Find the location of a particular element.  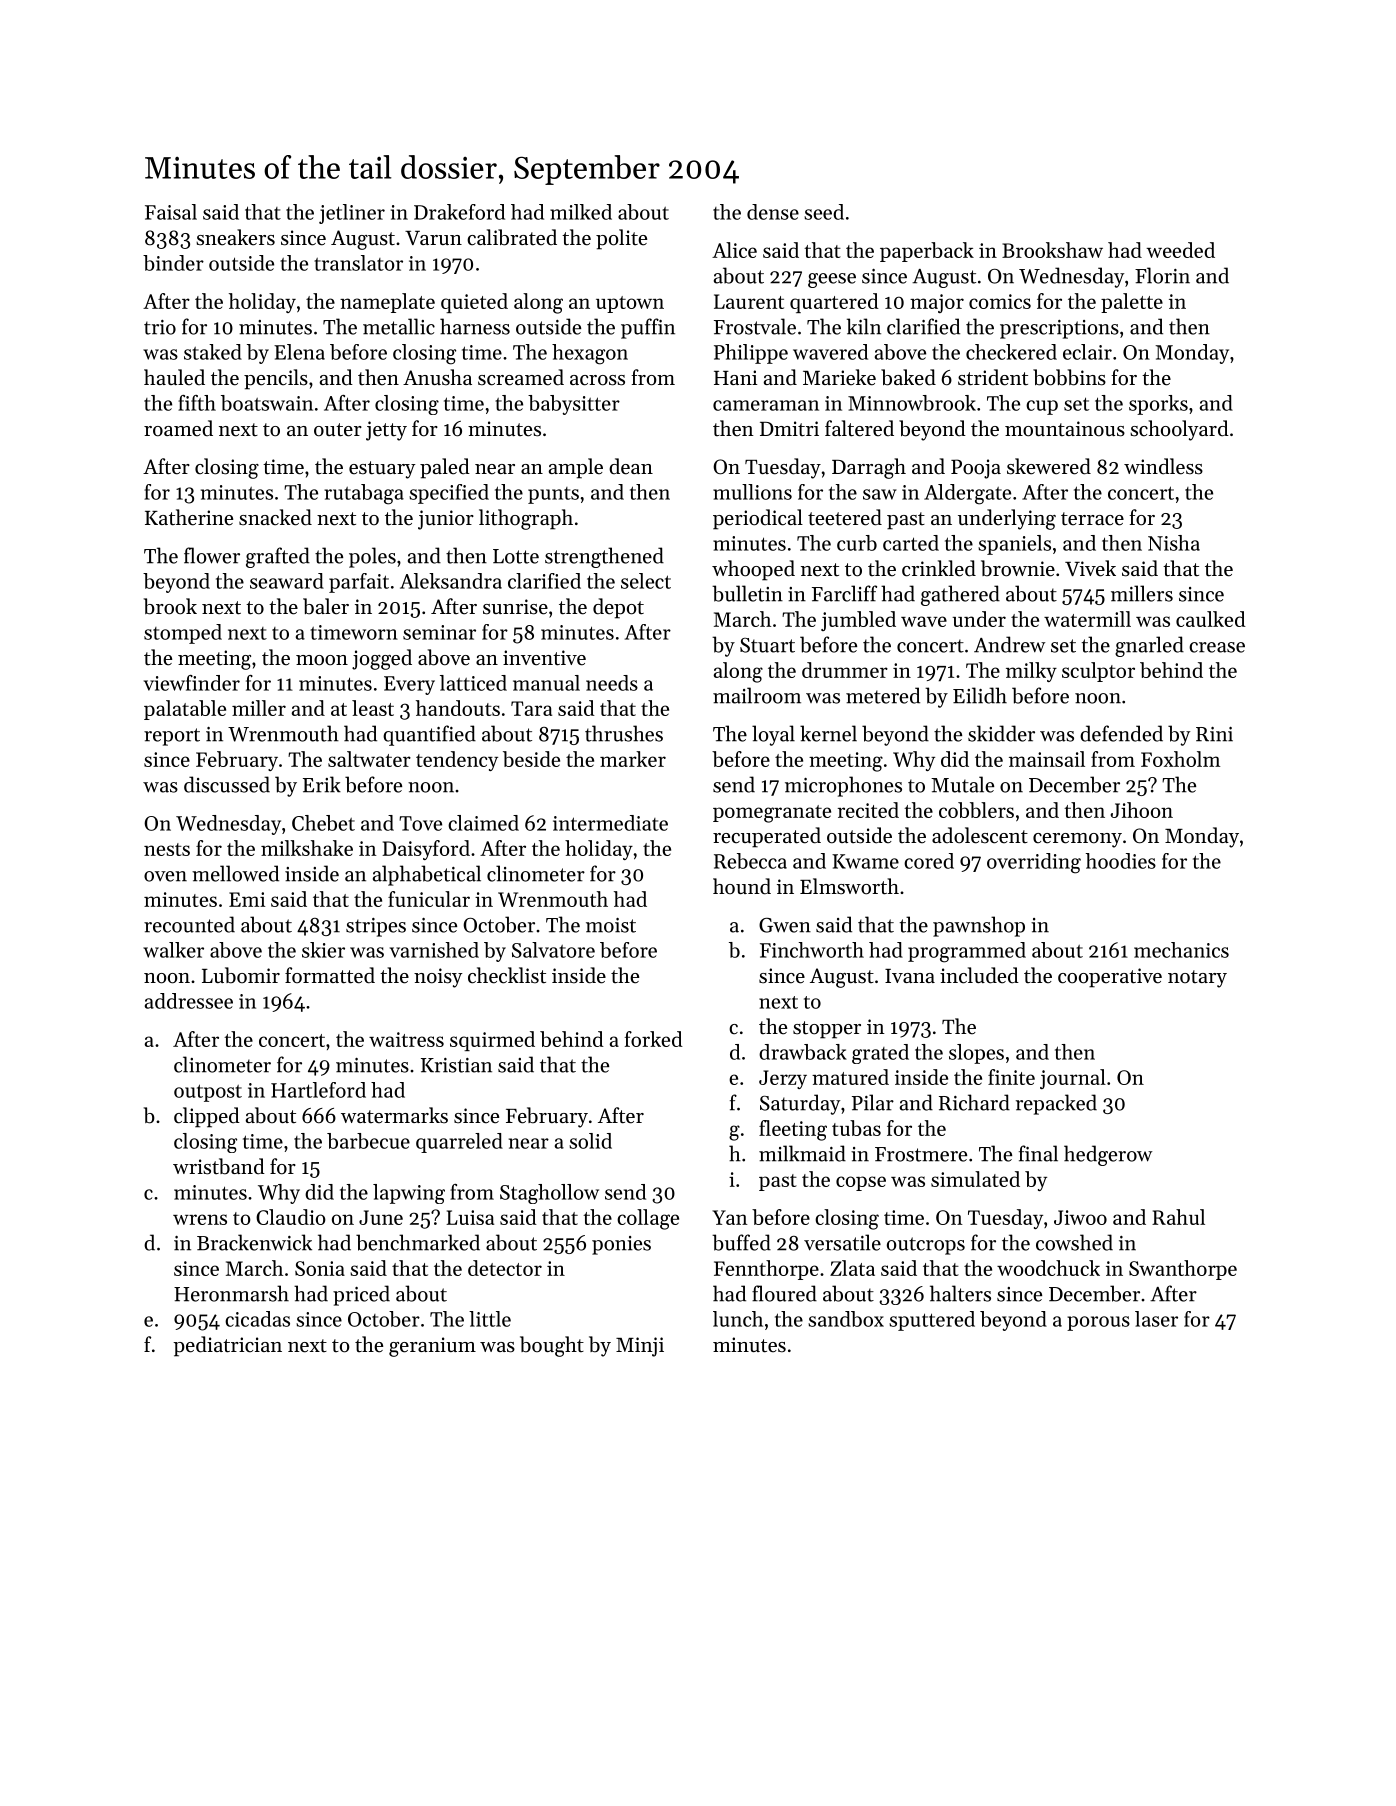

milked is located at coordinates (581, 212).
